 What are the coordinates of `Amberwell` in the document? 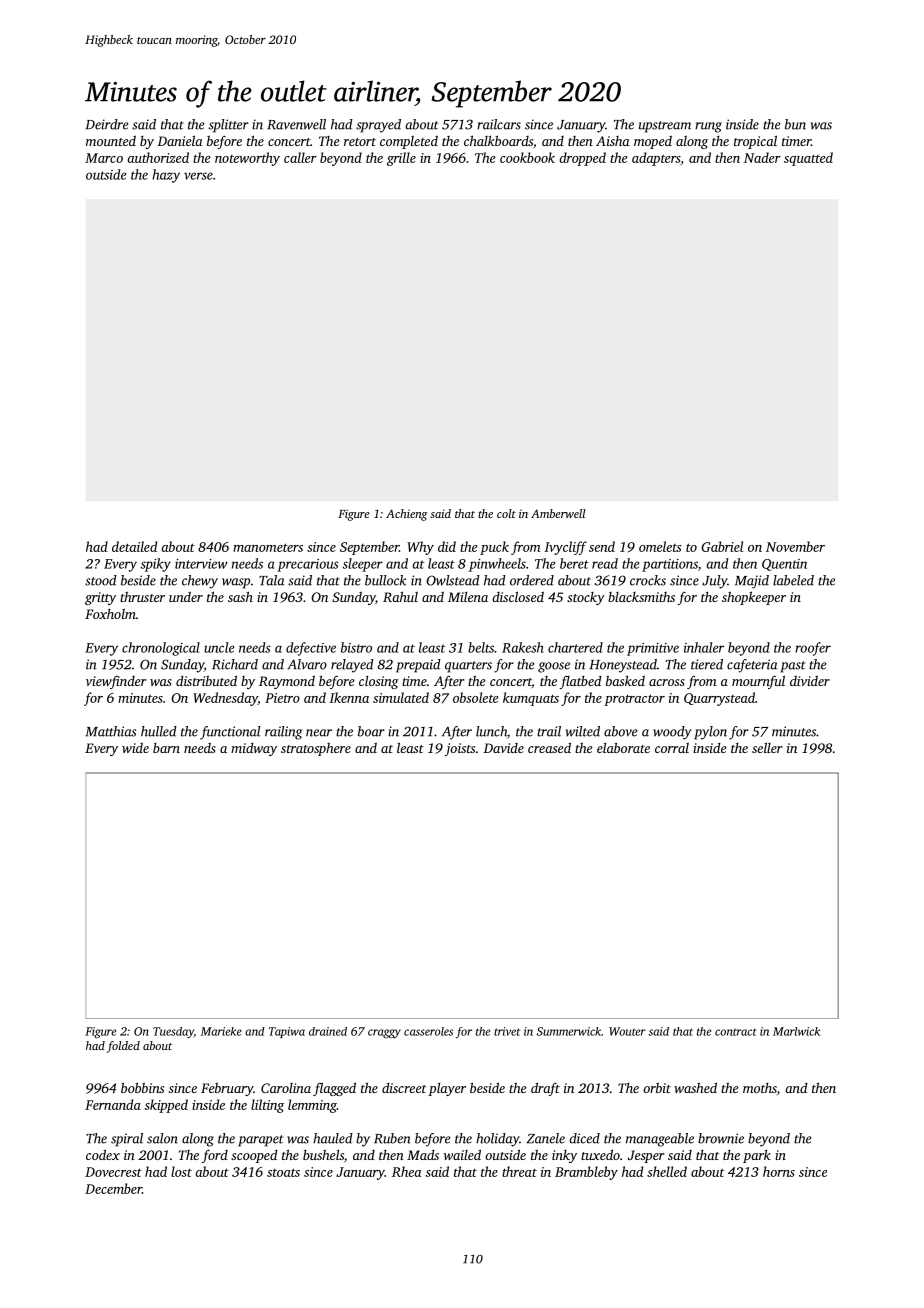 It's located at (558, 513).
